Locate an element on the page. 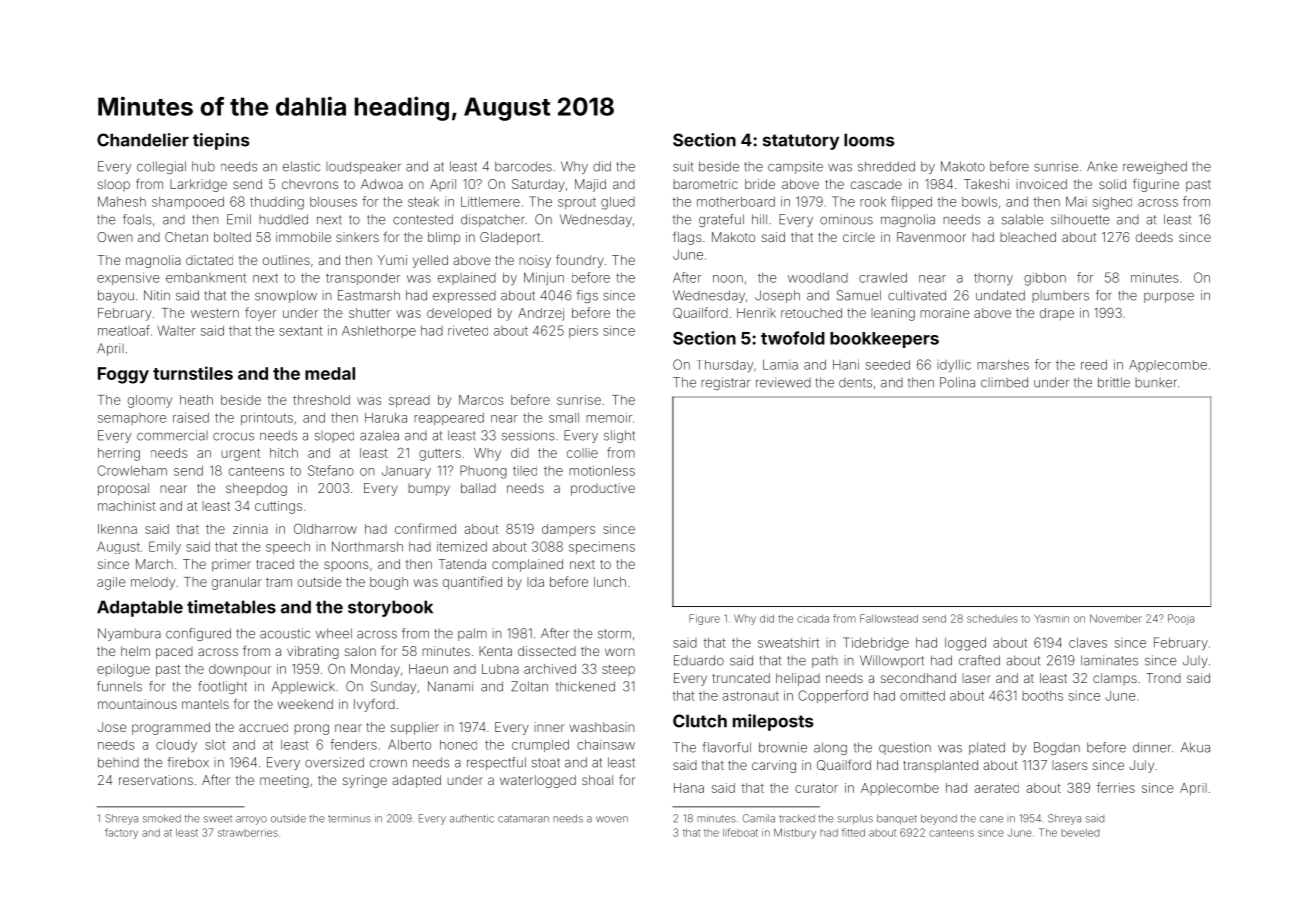  woven is located at coordinates (612, 819).
